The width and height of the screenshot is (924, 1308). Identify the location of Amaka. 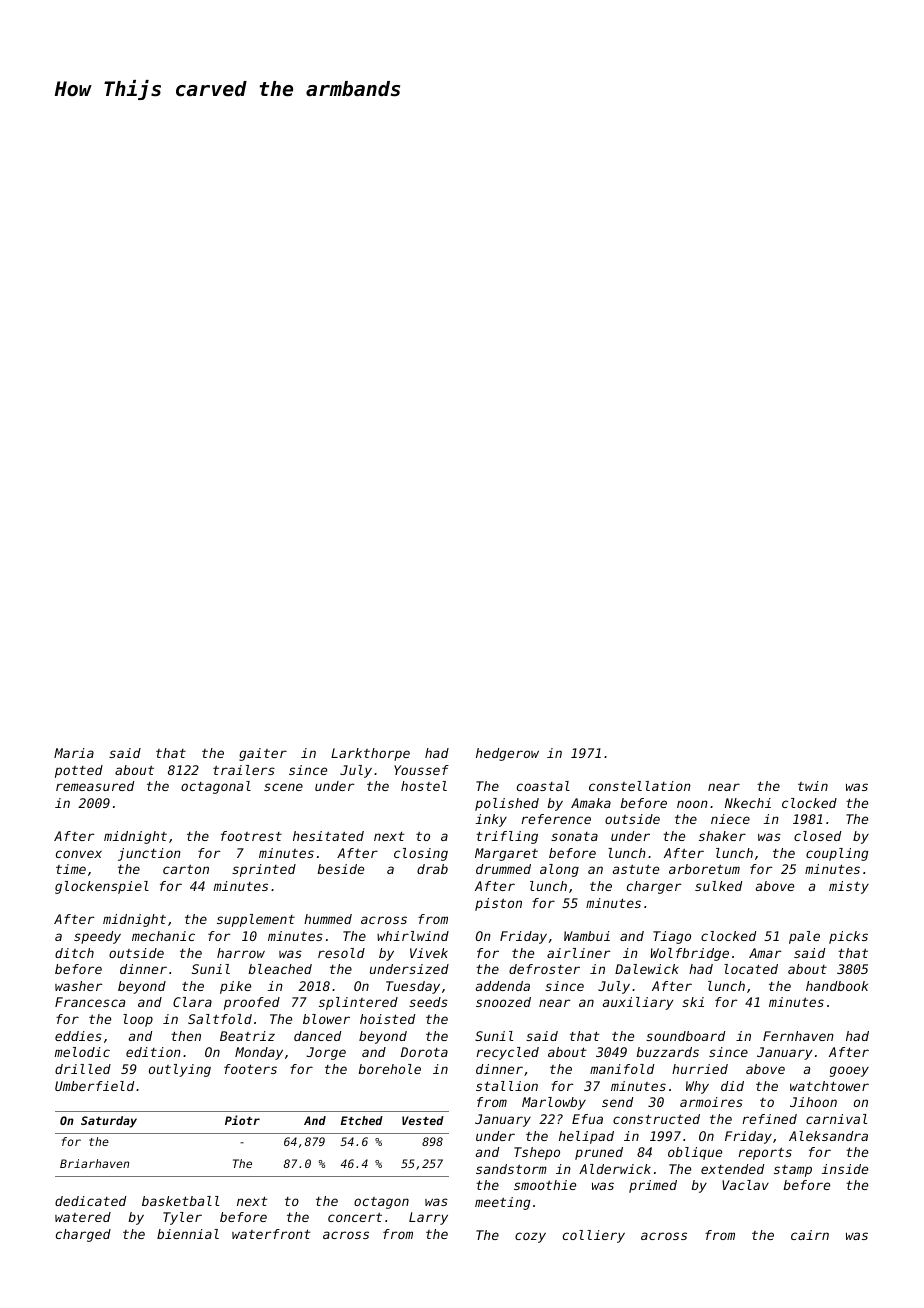
(591, 803).
